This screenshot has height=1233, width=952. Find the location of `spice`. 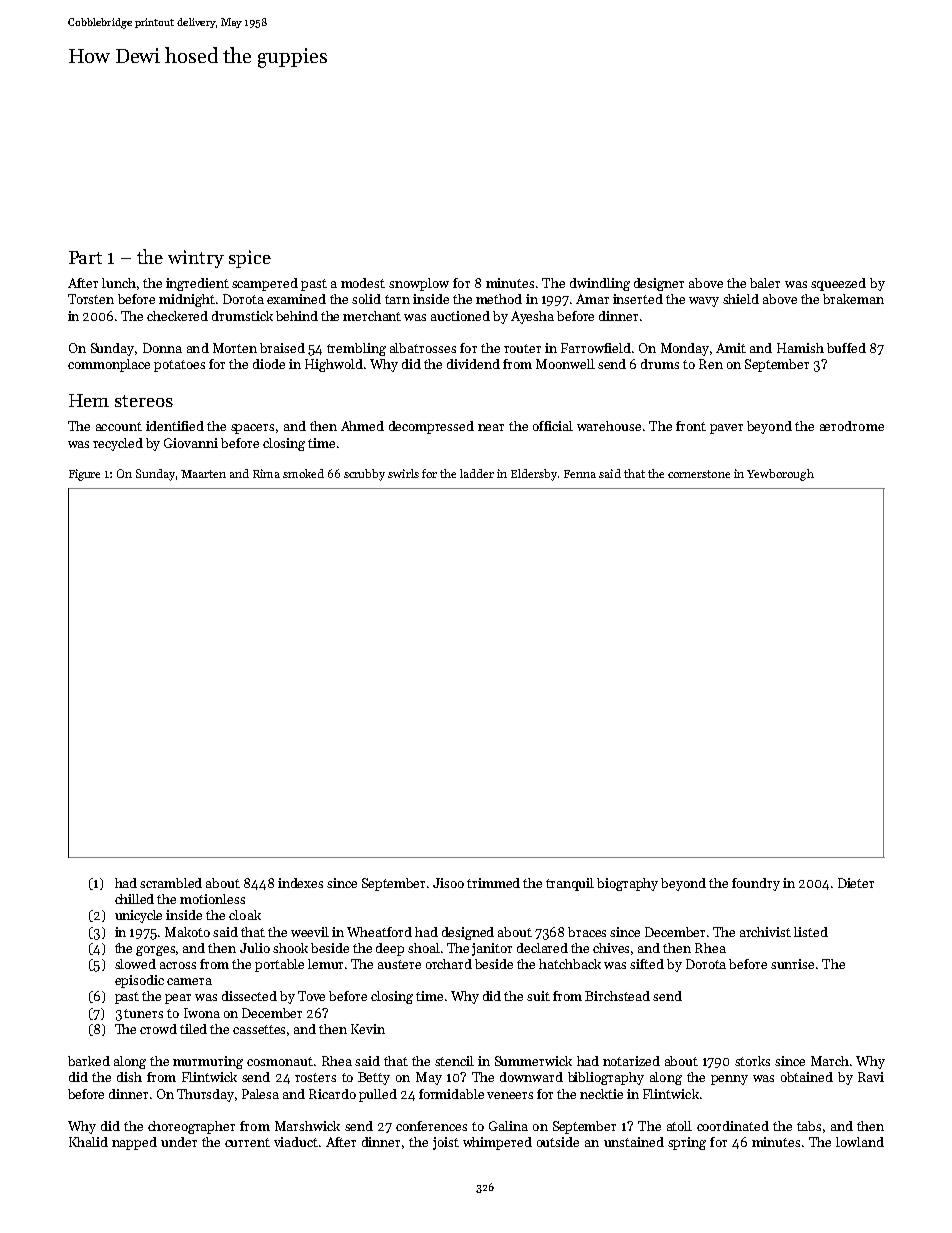

spice is located at coordinates (250, 259).
